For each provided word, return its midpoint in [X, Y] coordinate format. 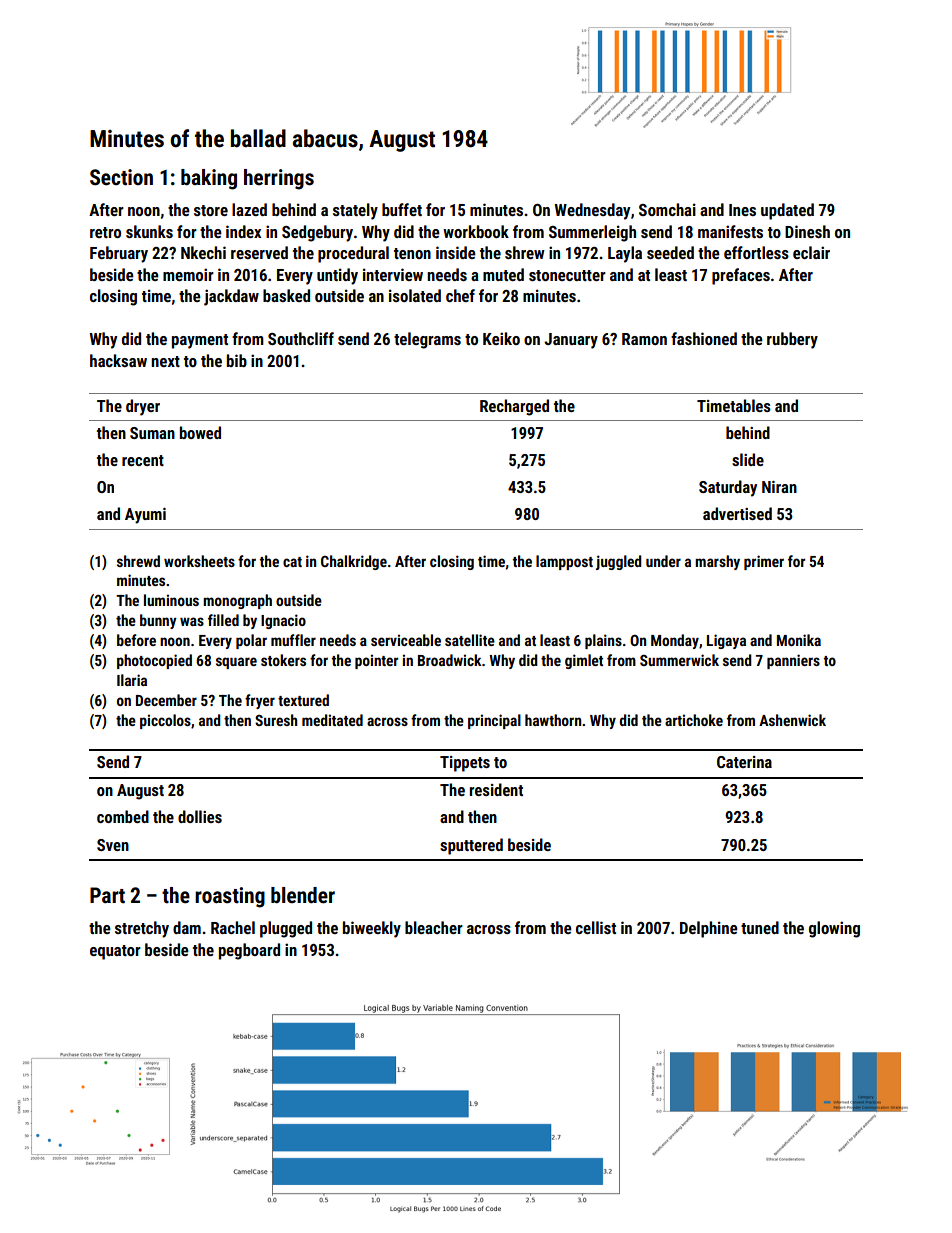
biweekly [372, 929]
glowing [834, 929]
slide [748, 459]
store [211, 210]
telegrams [427, 340]
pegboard [249, 951]
